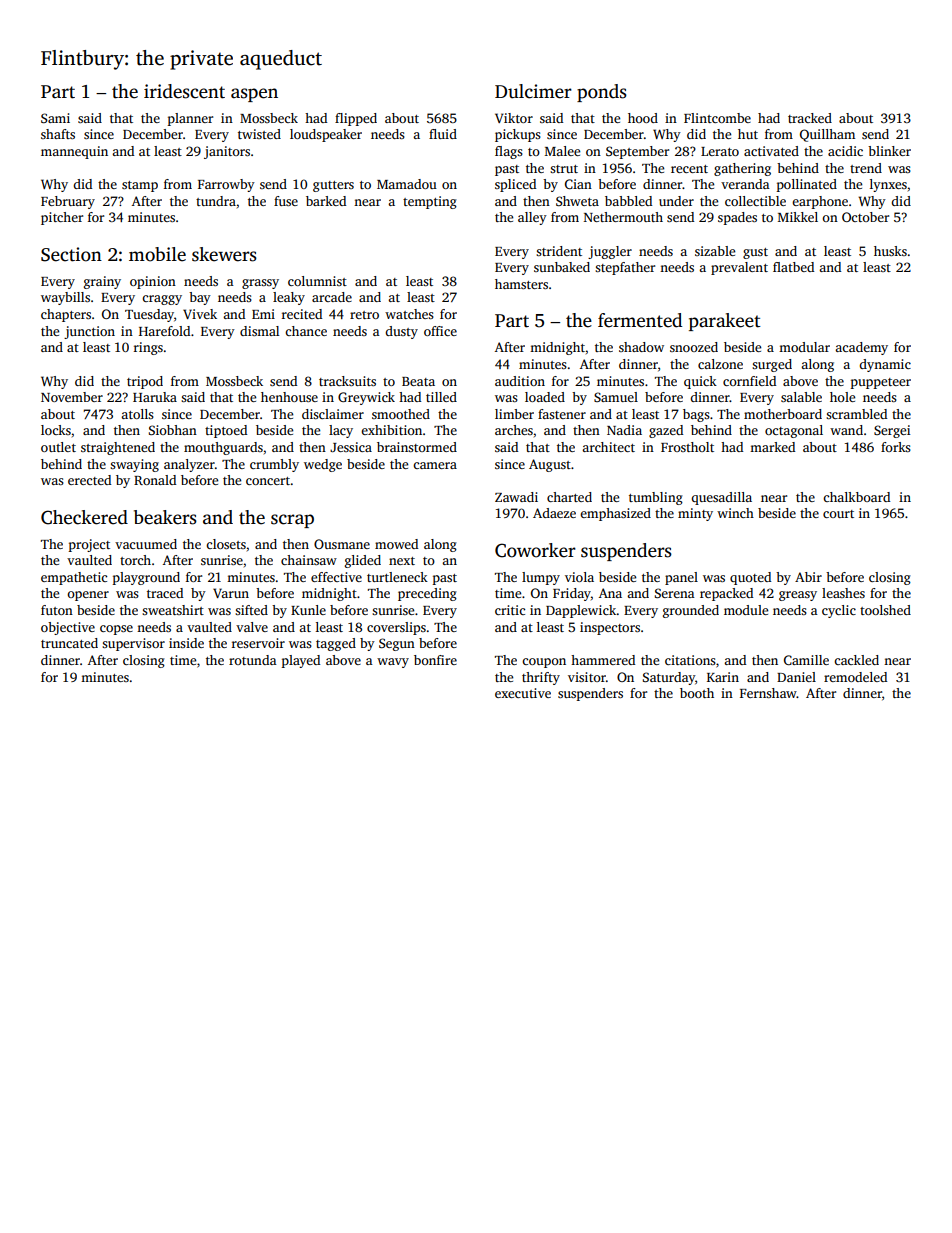  What do you see at coordinates (443, 134) in the screenshot?
I see `fluid` at bounding box center [443, 134].
